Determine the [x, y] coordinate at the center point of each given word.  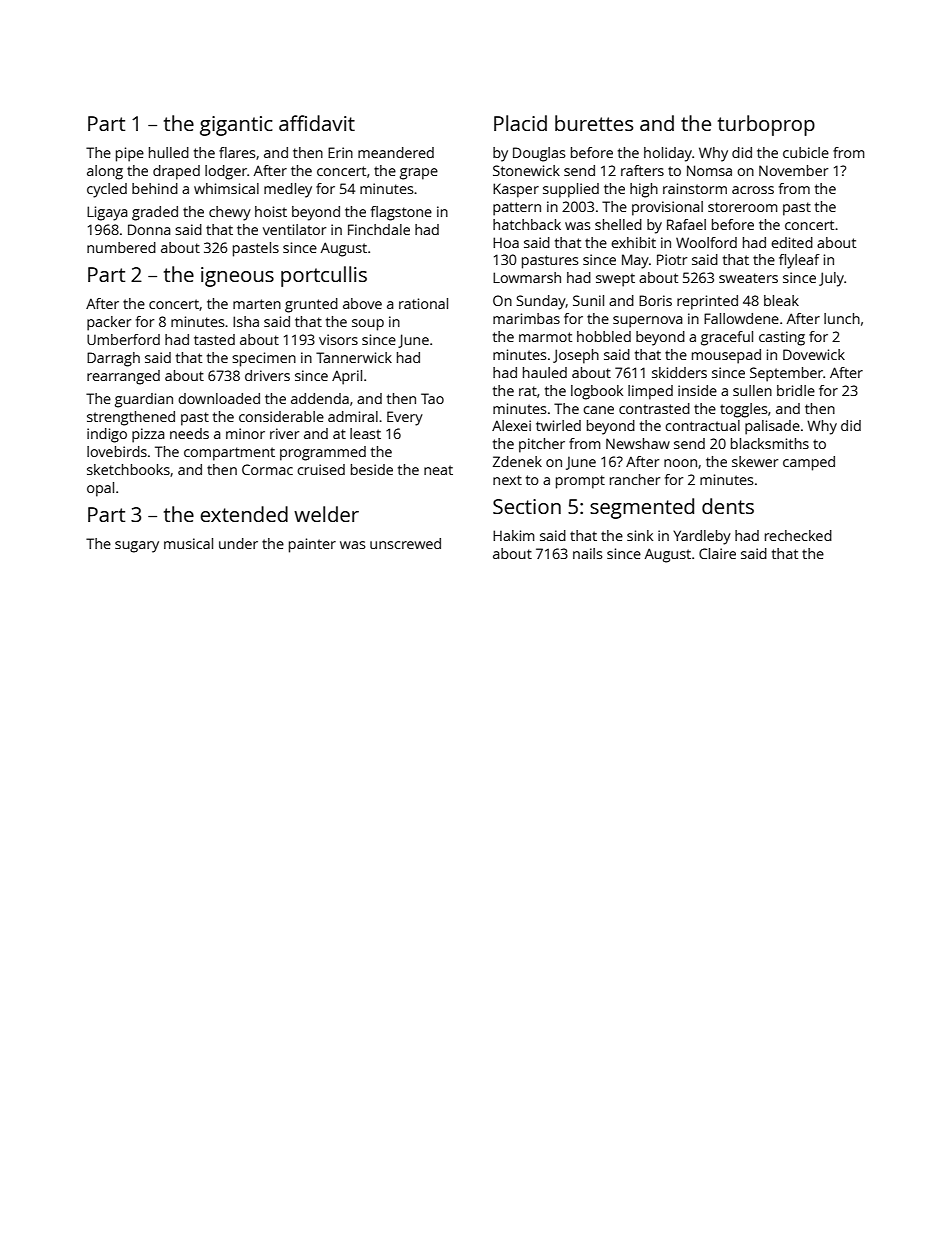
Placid [520, 123]
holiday [668, 154]
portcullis [324, 276]
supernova [648, 322]
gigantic [236, 126]
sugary [137, 547]
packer [109, 323]
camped [809, 463]
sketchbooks [128, 469]
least [365, 433]
